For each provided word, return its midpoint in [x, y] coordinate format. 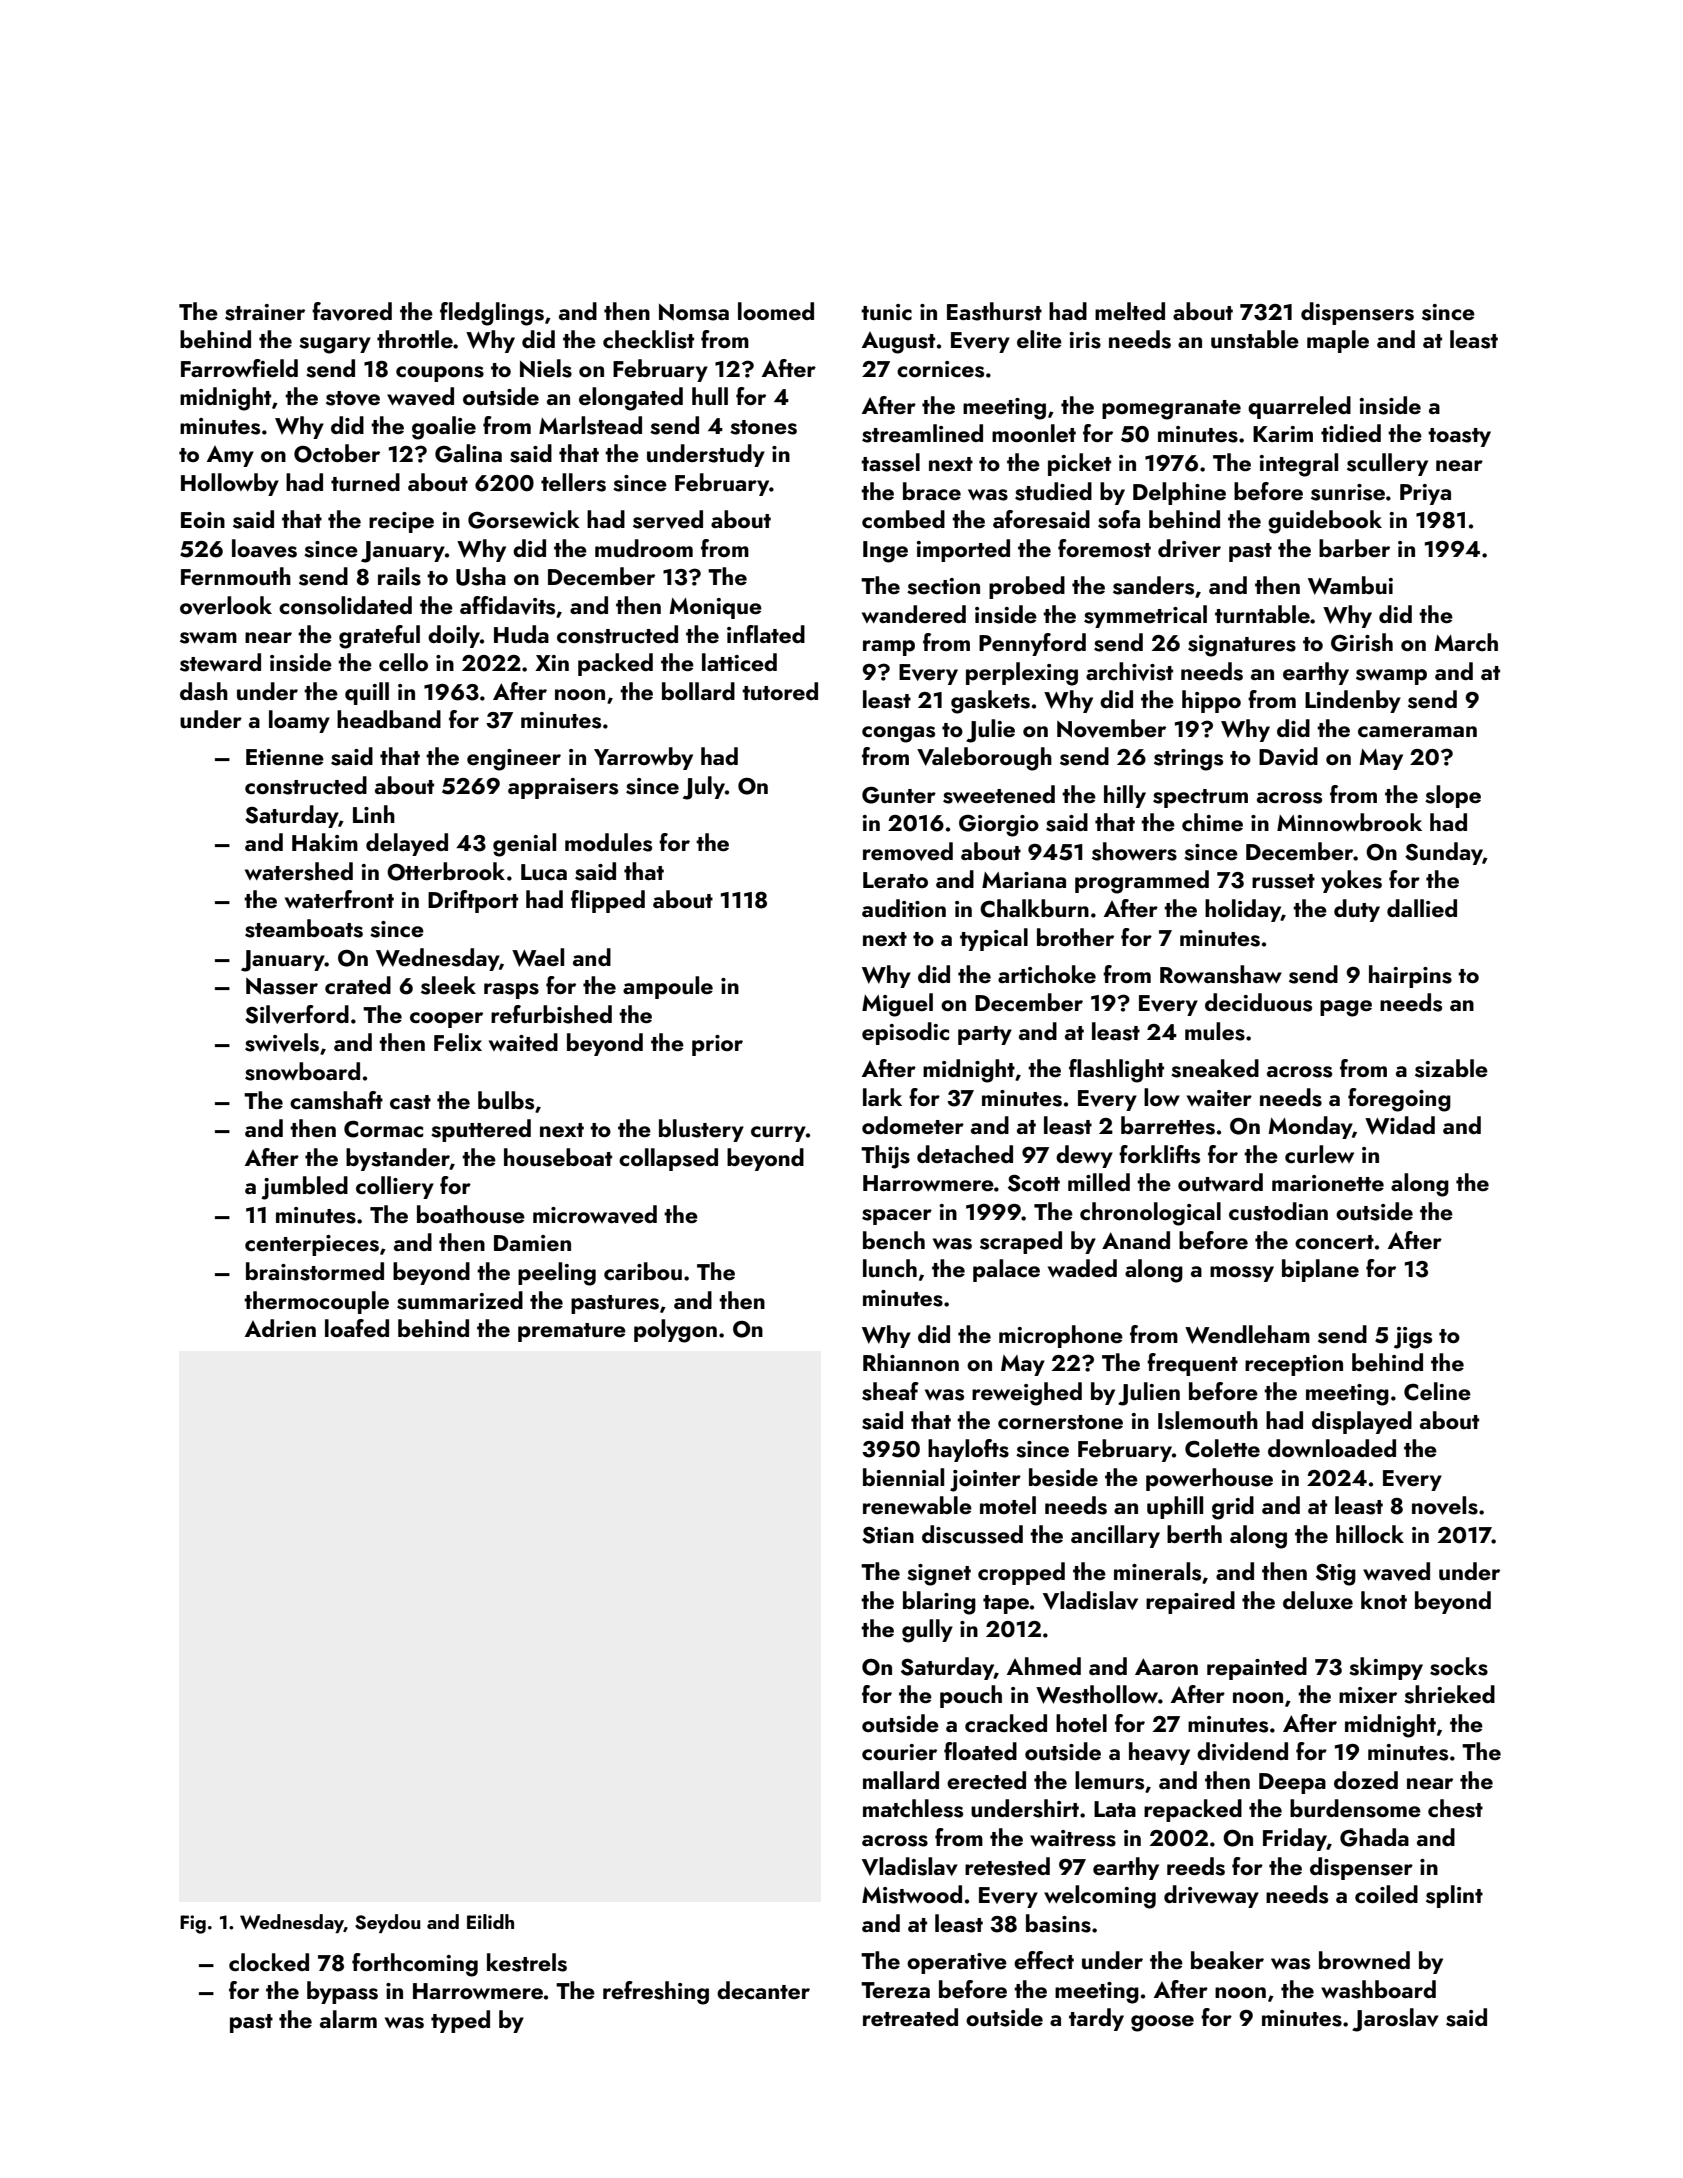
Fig [193, 1924]
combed [903, 519]
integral [1298, 465]
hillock [1370, 1534]
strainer [265, 312]
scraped [1021, 1242]
